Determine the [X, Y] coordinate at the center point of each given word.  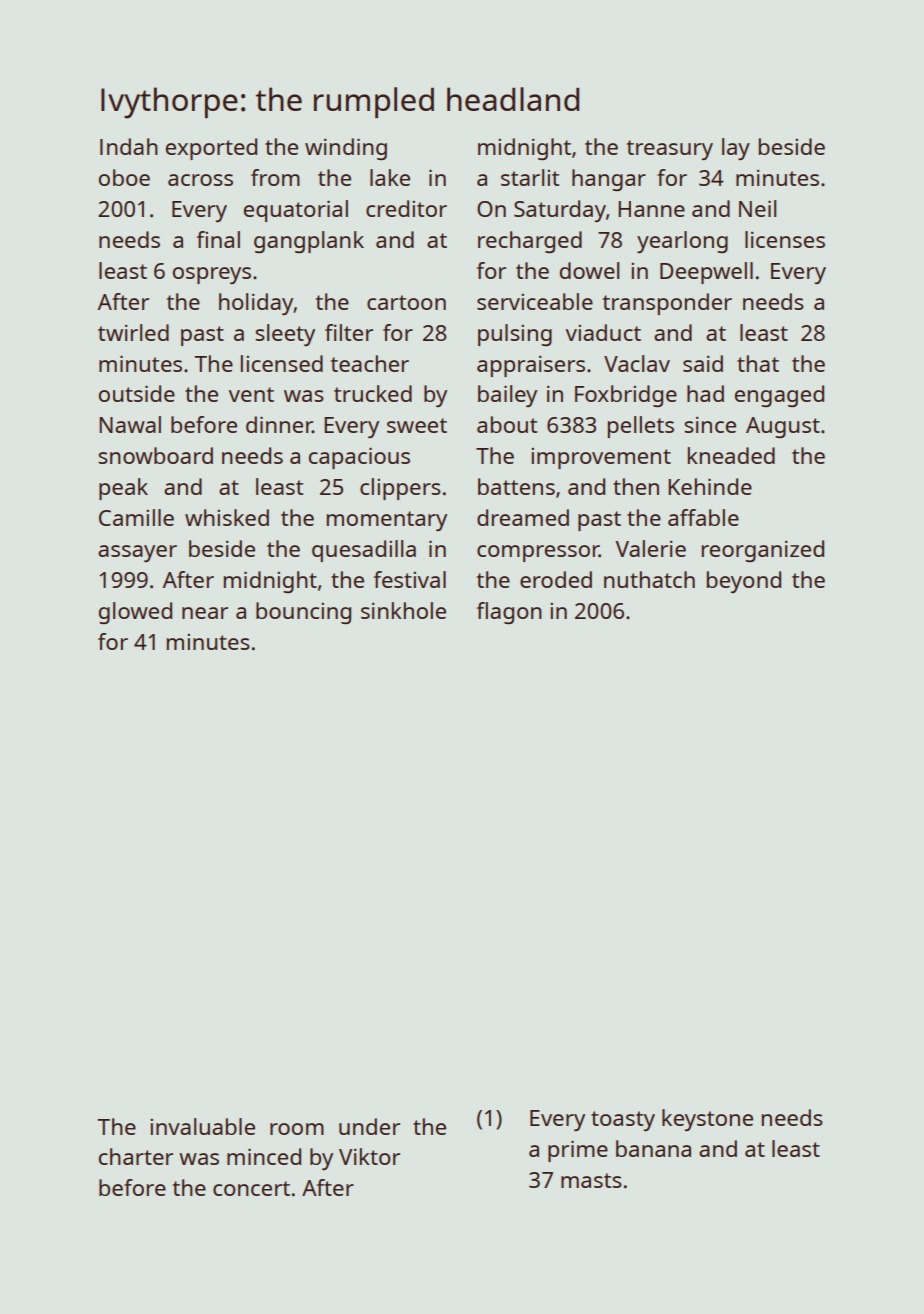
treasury [670, 150]
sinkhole [403, 610]
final [218, 239]
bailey [507, 396]
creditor [406, 208]
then [636, 486]
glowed [135, 613]
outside [137, 393]
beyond [744, 582]
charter [136, 1156]
